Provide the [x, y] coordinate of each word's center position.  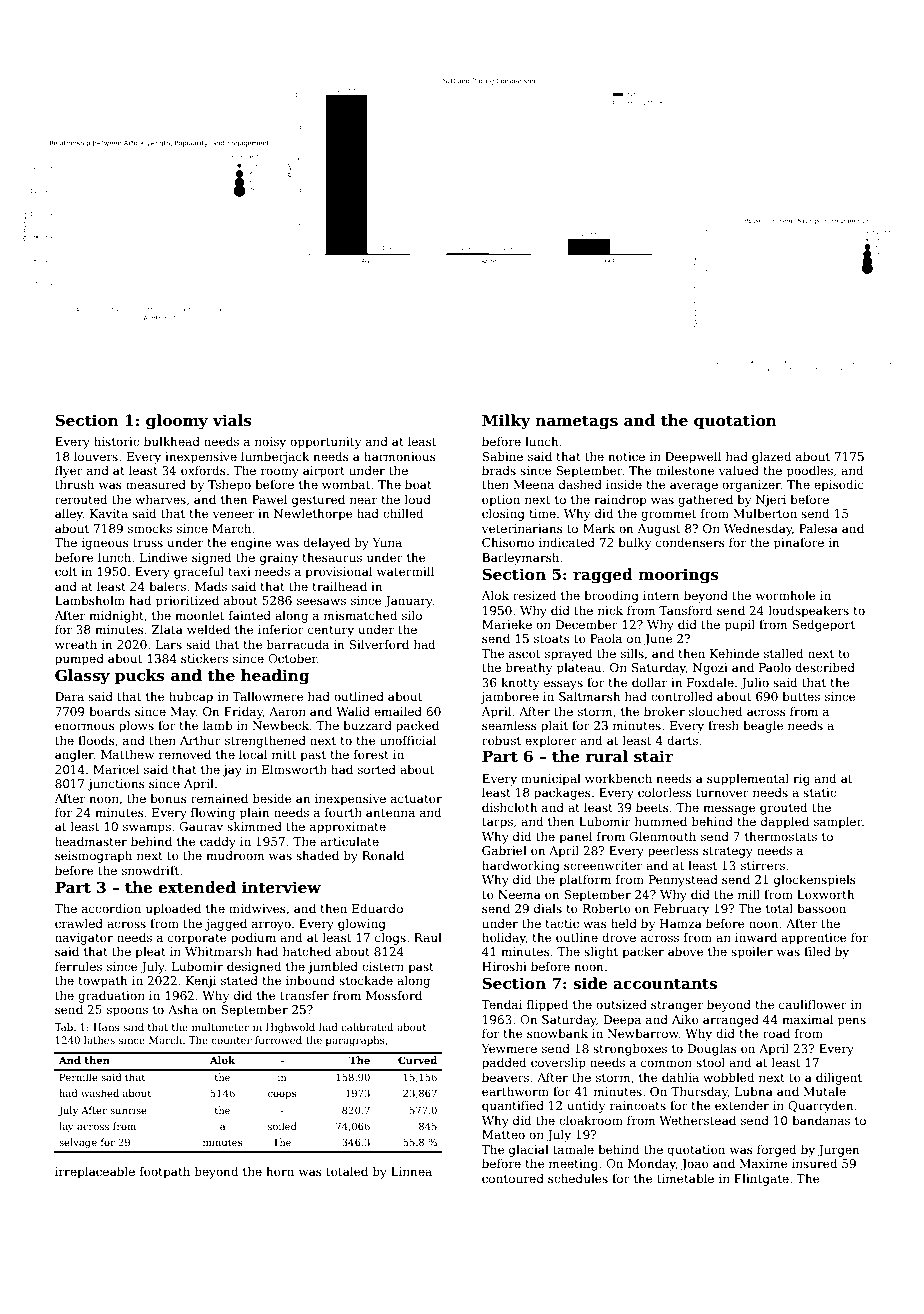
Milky [506, 422]
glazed [771, 457]
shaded [317, 855]
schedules [578, 1178]
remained [219, 798]
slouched [715, 711]
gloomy [177, 422]
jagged [226, 925]
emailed [398, 711]
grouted [783, 808]
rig [801, 780]
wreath [76, 644]
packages [562, 793]
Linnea [411, 1171]
